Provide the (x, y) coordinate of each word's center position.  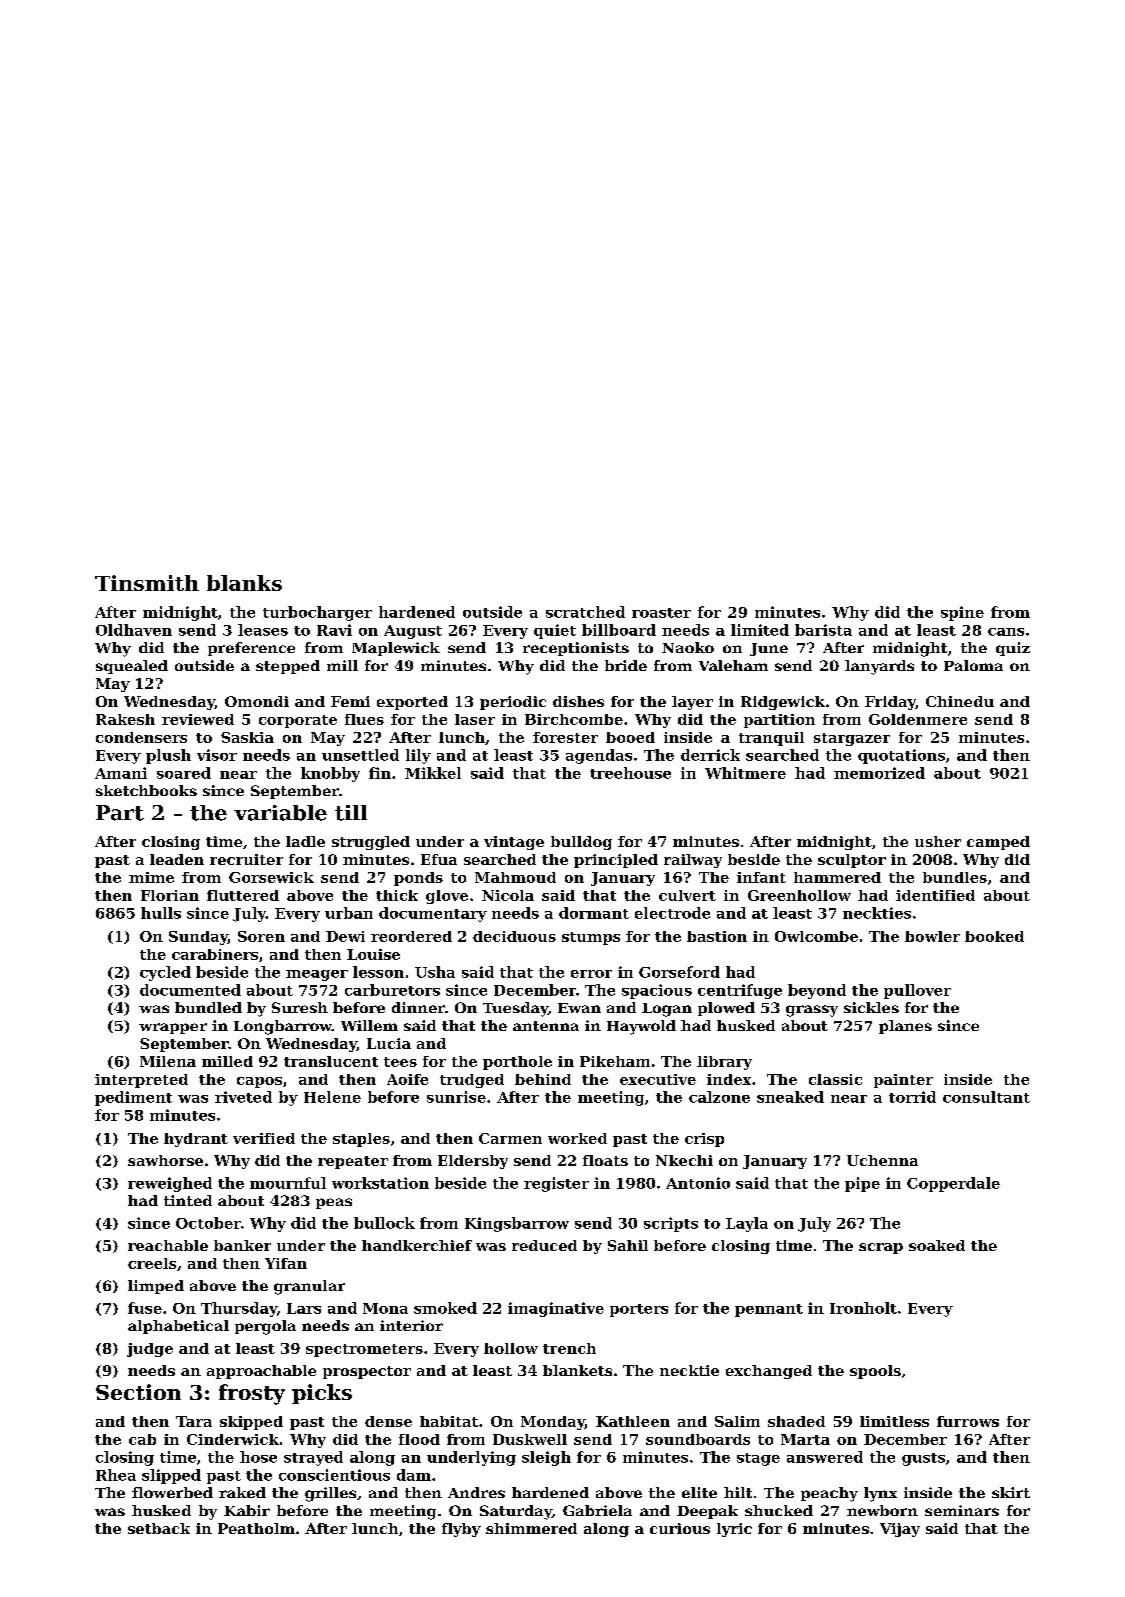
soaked (937, 1245)
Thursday (239, 1309)
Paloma (973, 665)
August (413, 632)
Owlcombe (816, 936)
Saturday (516, 1512)
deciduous (514, 936)
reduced (544, 1245)
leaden (177, 859)
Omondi (257, 701)
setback (159, 1528)
